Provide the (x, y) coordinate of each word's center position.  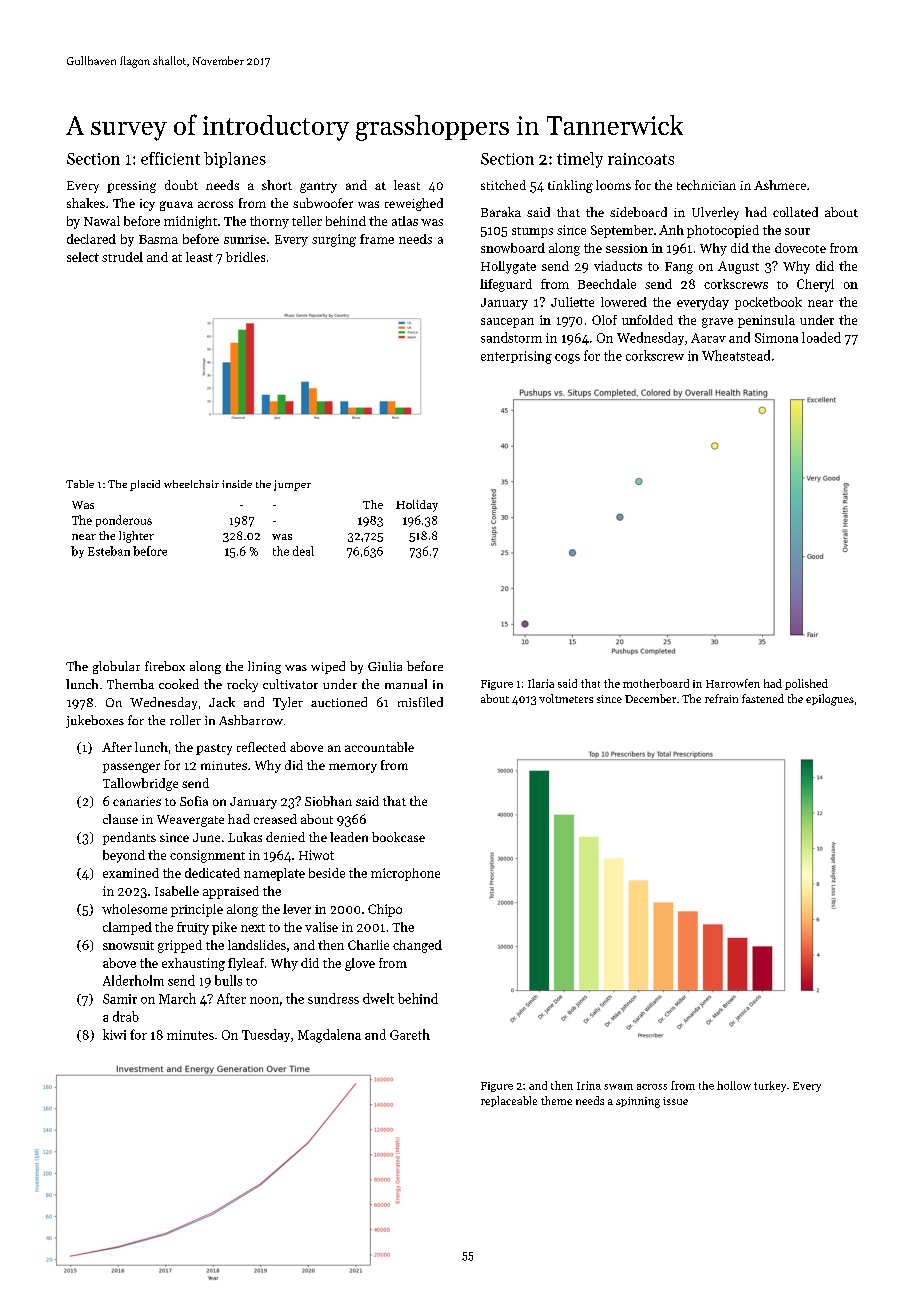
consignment (207, 856)
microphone (405, 874)
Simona (776, 338)
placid (145, 485)
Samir (120, 999)
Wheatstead (736, 355)
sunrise (245, 239)
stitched (503, 185)
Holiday (417, 506)
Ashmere (780, 185)
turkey (770, 1086)
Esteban (109, 551)
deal (303, 551)
